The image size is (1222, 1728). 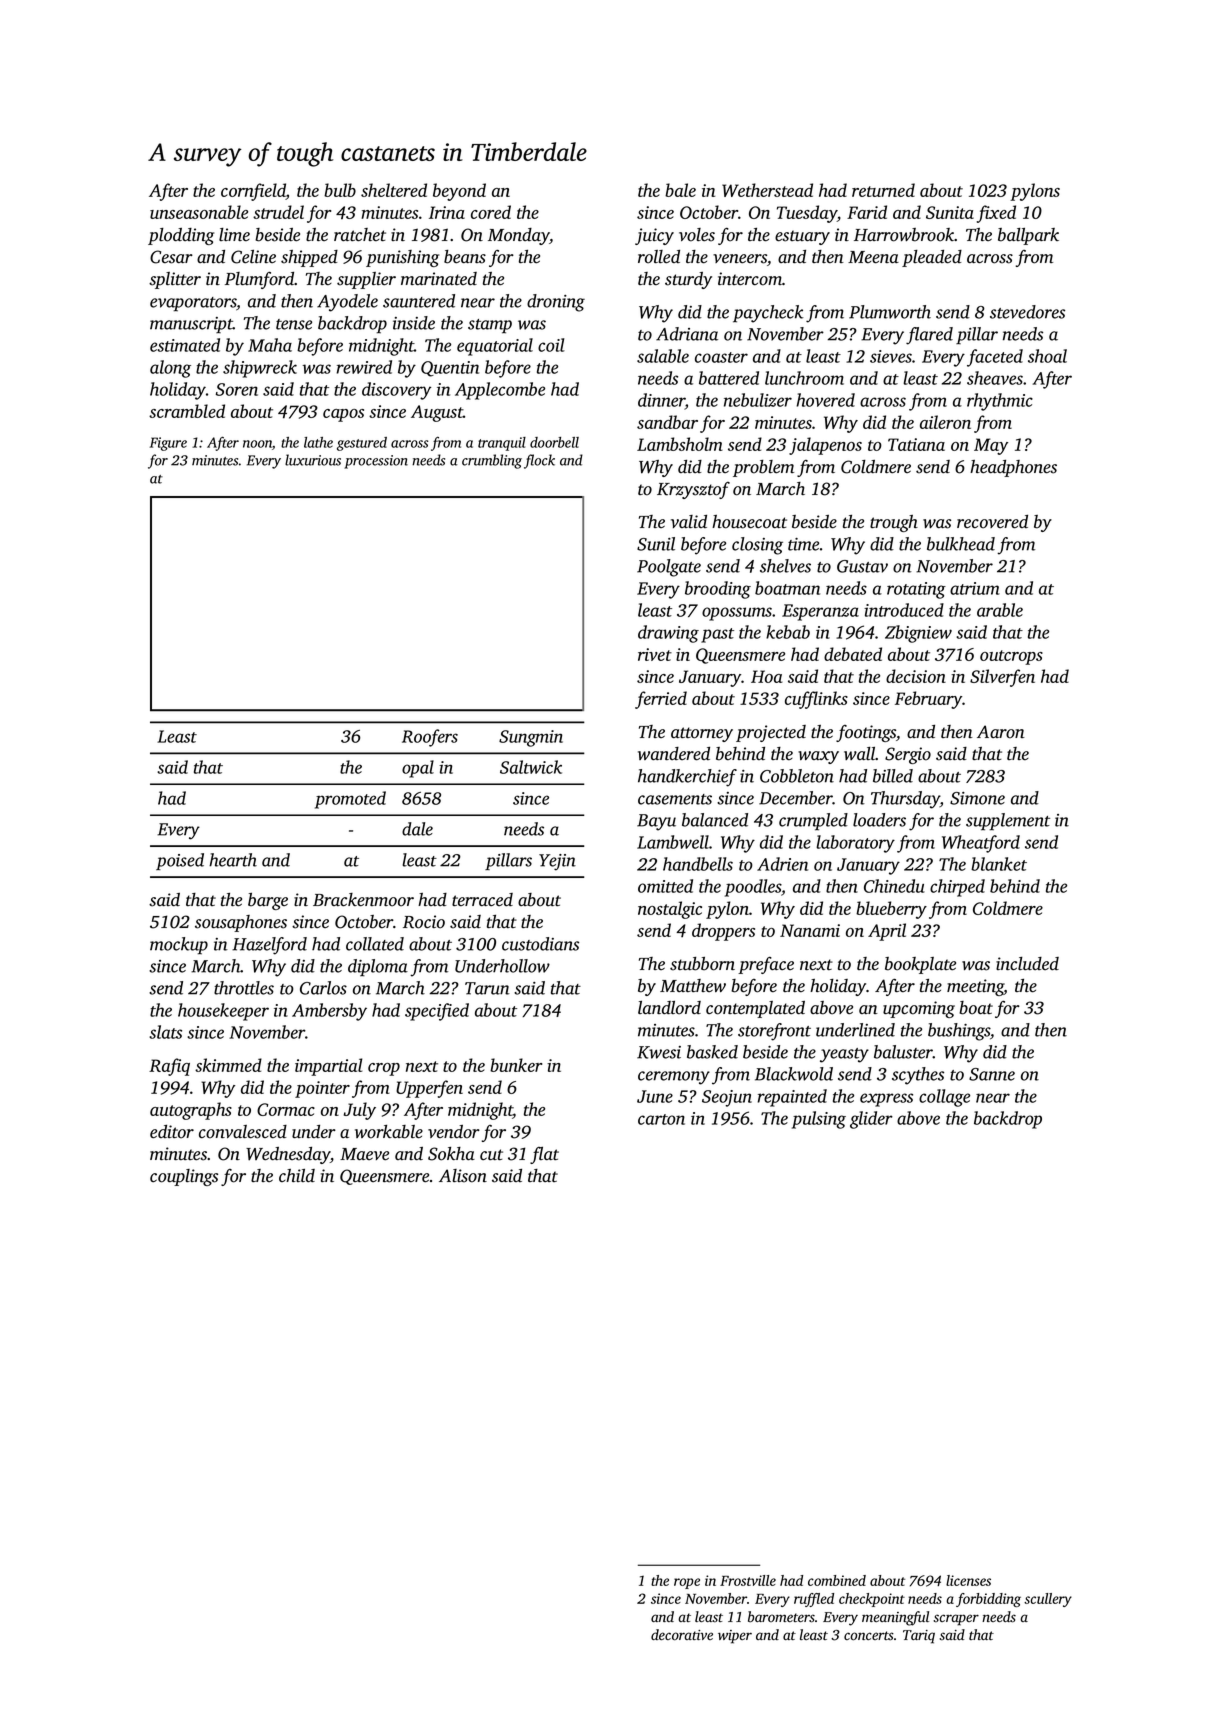 What do you see at coordinates (656, 822) in the screenshot?
I see `Bayu` at bounding box center [656, 822].
